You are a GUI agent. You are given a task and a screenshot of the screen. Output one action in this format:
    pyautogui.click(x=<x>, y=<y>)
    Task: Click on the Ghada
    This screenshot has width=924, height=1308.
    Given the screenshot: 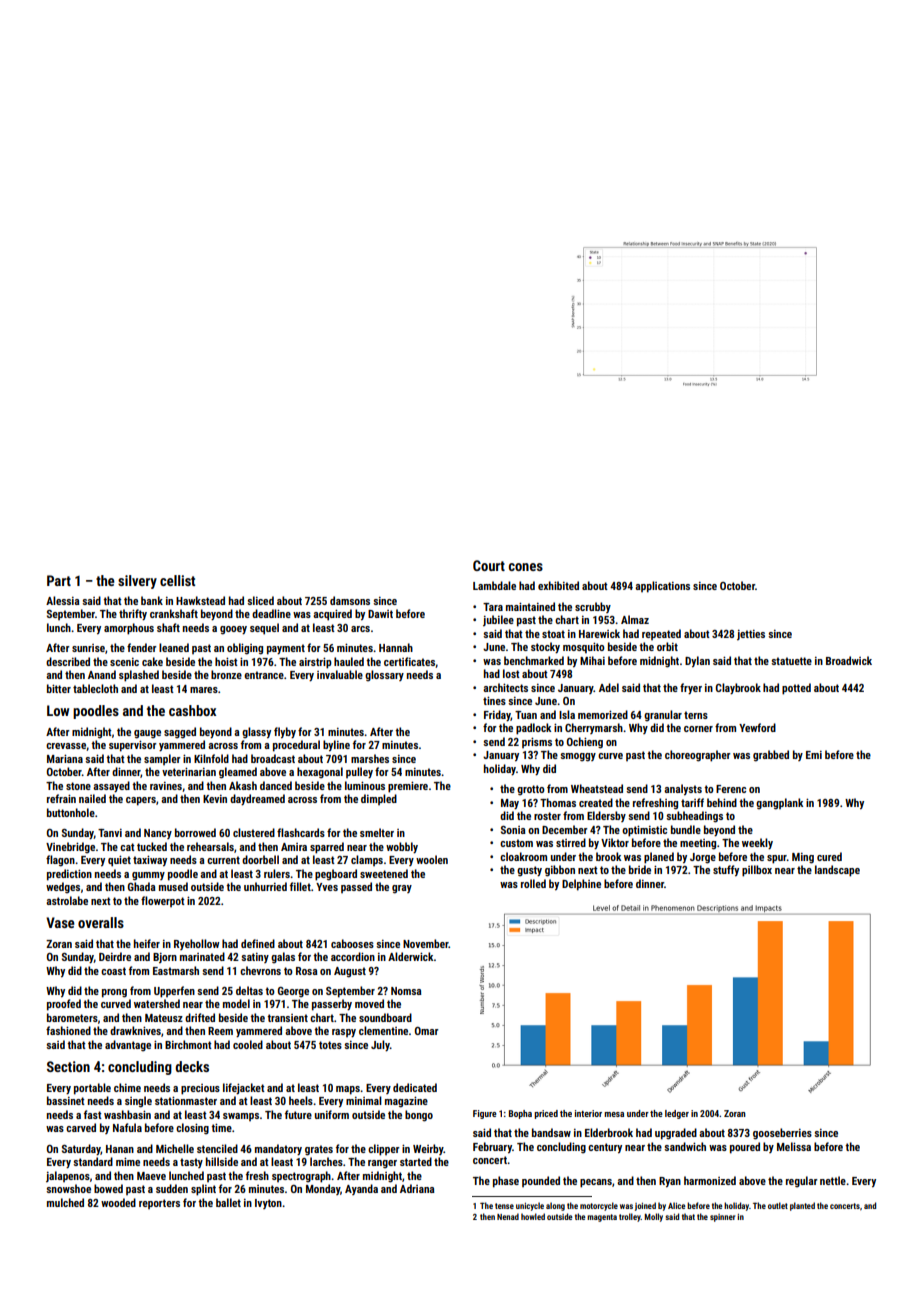 What is the action you would take?
    pyautogui.click(x=142, y=886)
